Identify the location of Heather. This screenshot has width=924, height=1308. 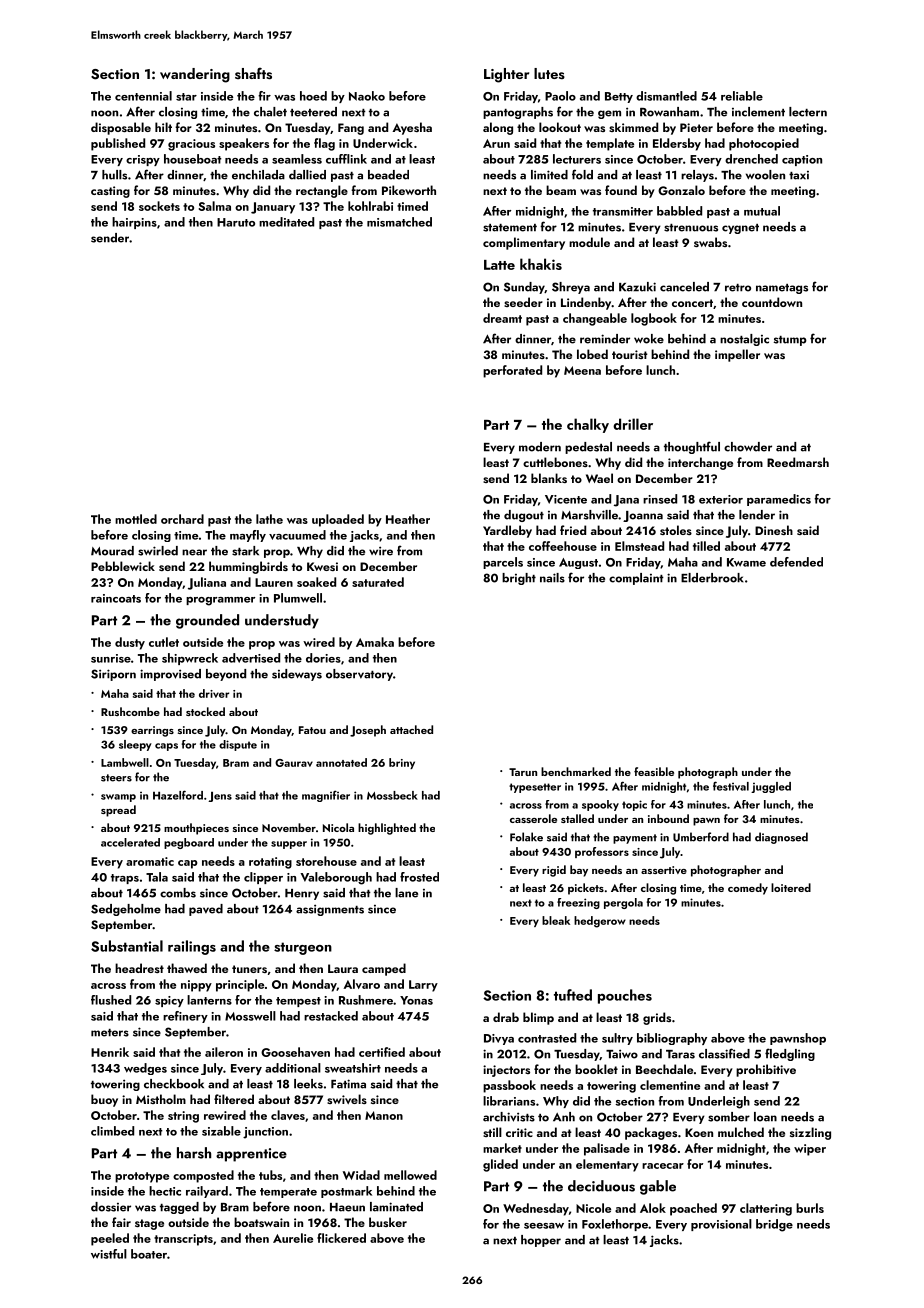
(408, 519).
